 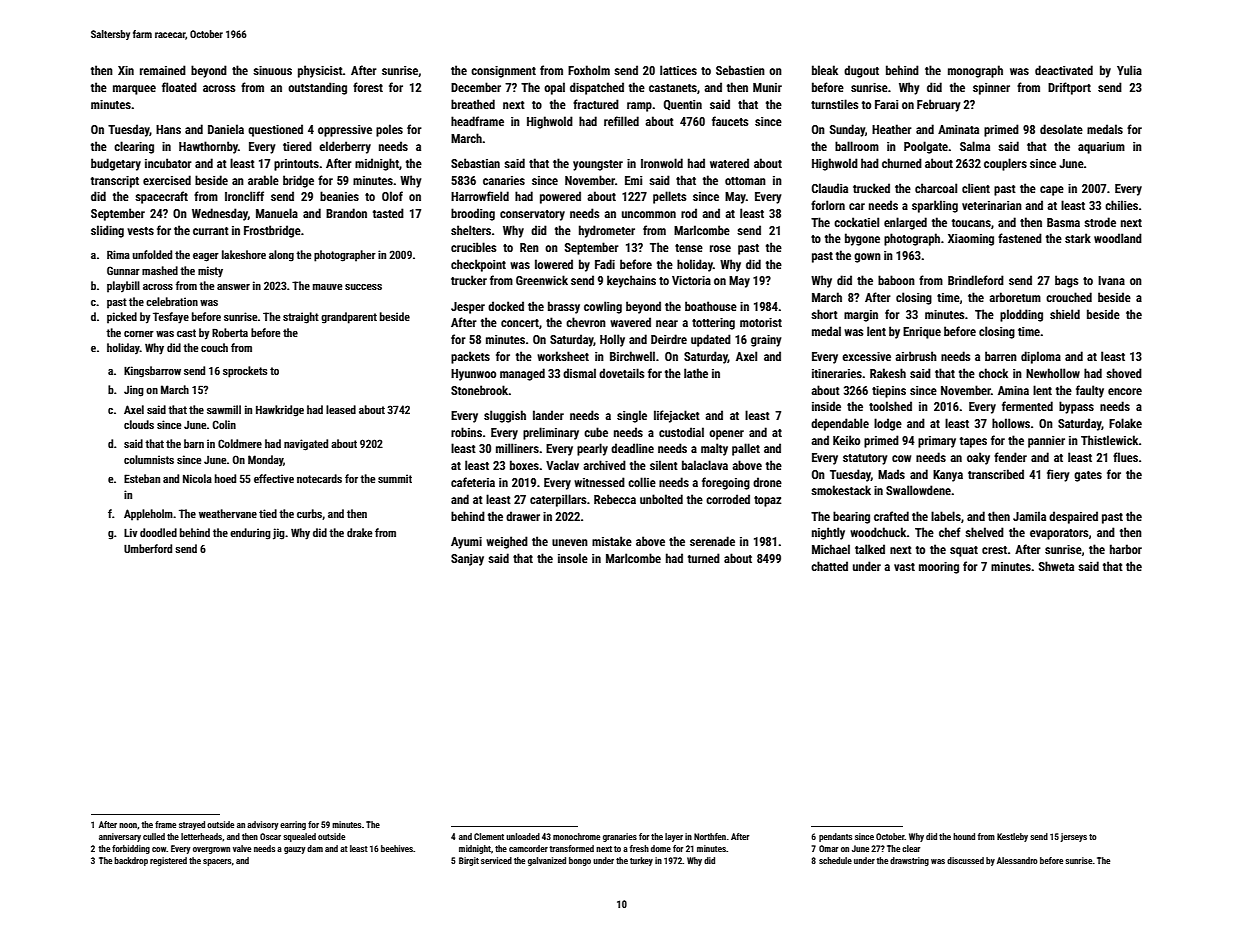 I want to click on vast, so click(x=904, y=567).
